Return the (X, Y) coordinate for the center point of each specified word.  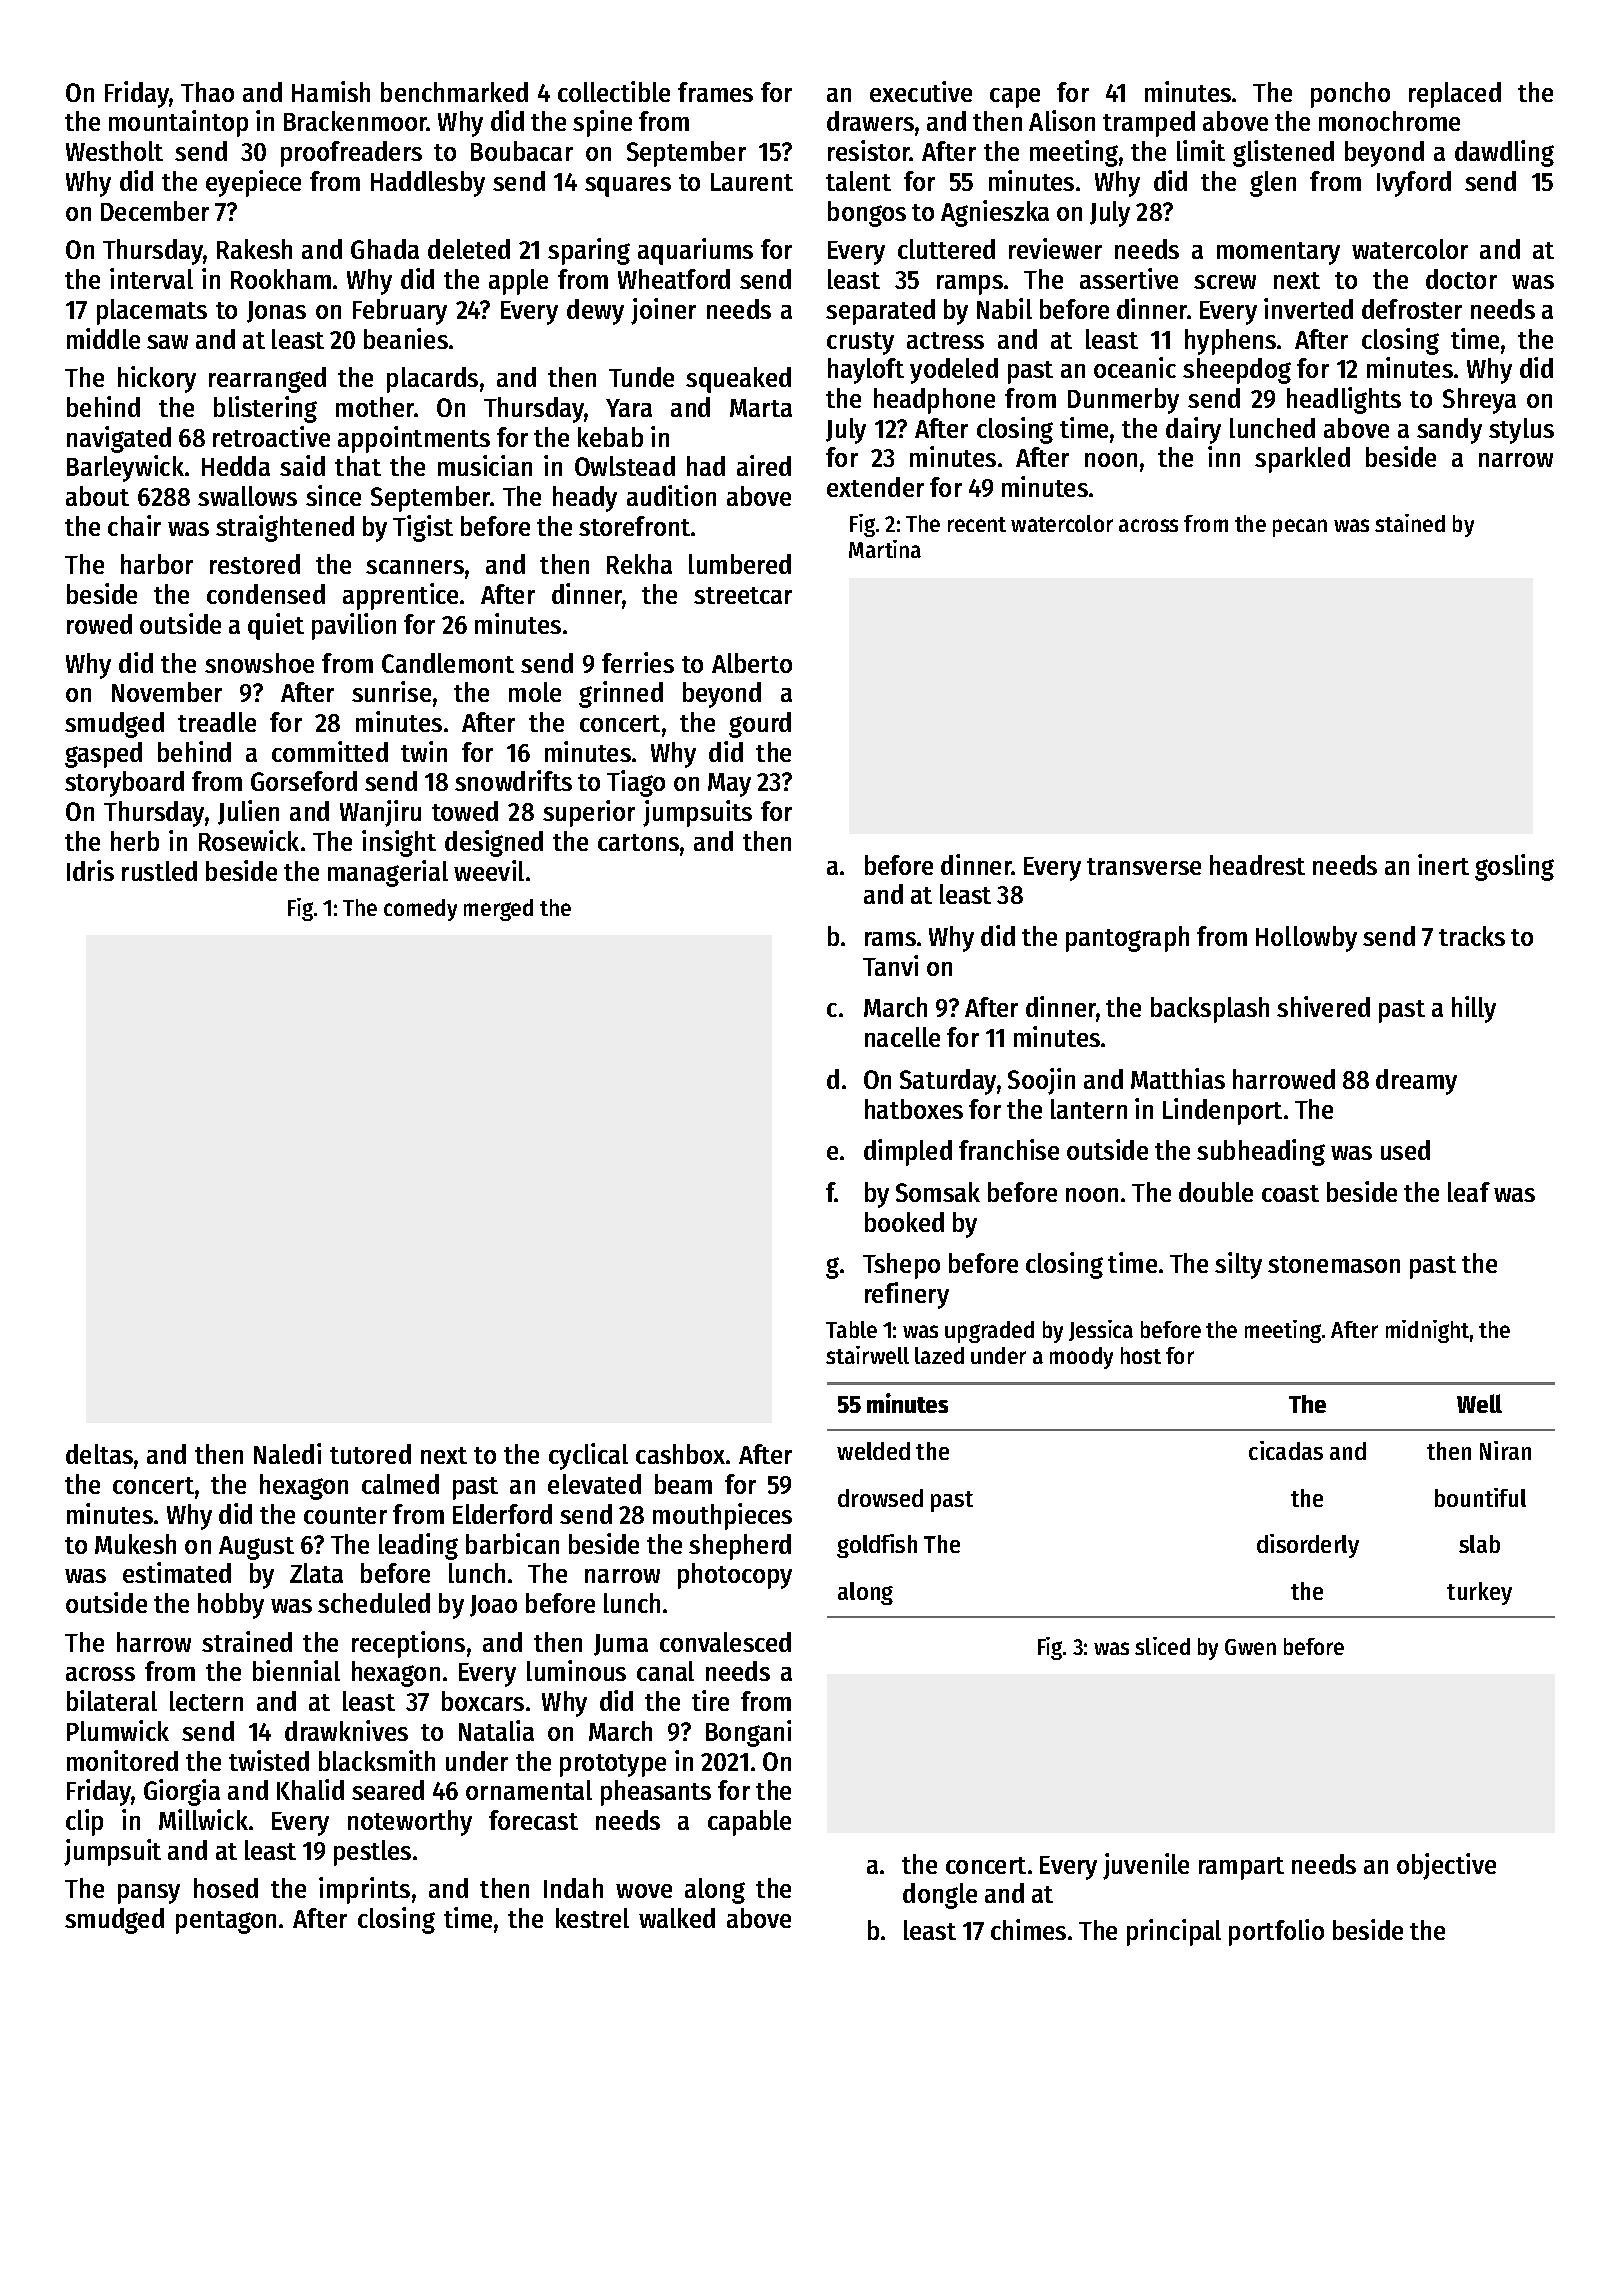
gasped (103, 755)
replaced (1455, 95)
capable (749, 1823)
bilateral (112, 1700)
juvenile (1146, 1866)
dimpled (908, 1152)
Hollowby (1306, 939)
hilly (1474, 1009)
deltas (99, 1454)
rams (890, 939)
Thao (207, 92)
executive (921, 91)
